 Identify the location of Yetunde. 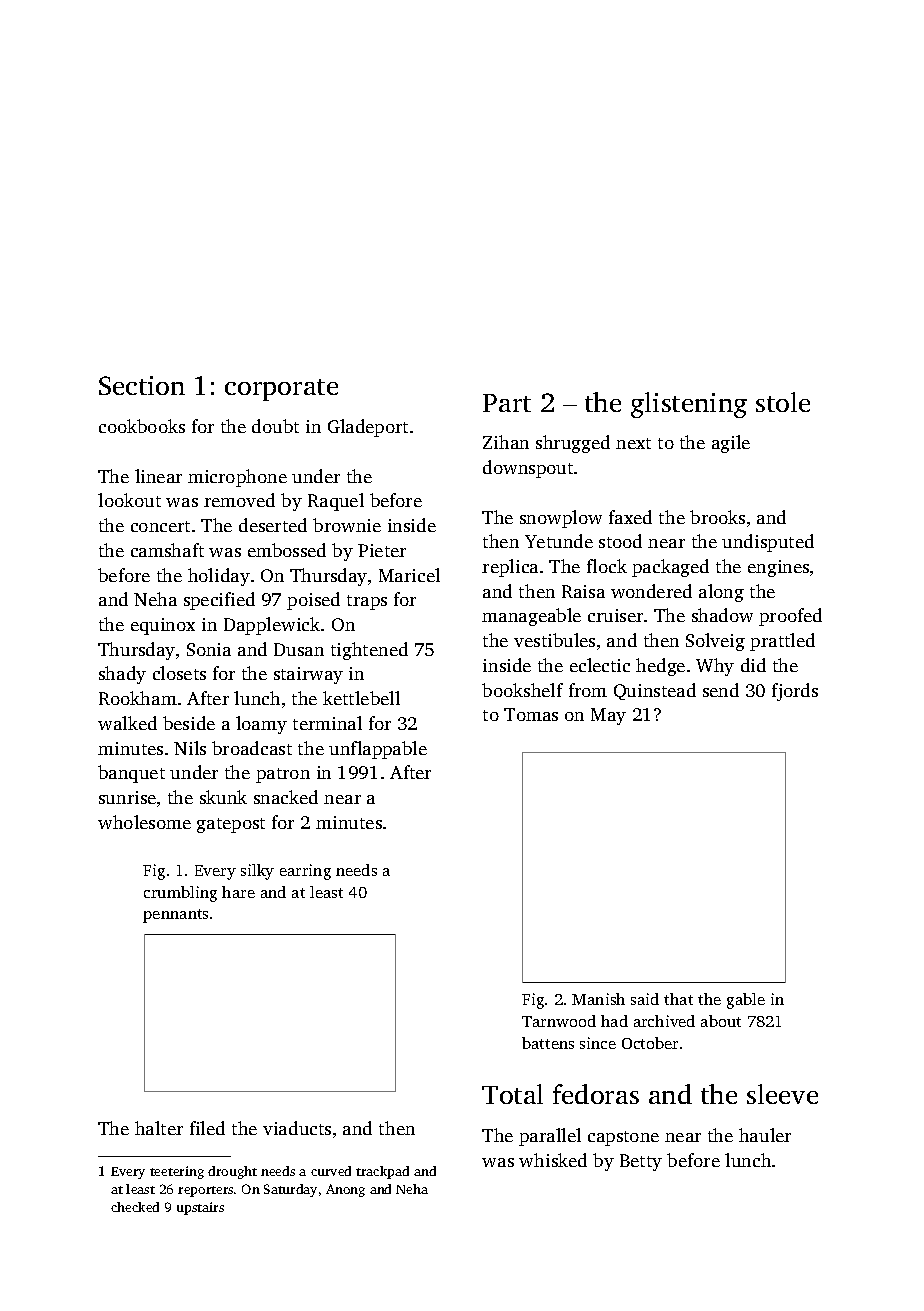
(559, 541).
